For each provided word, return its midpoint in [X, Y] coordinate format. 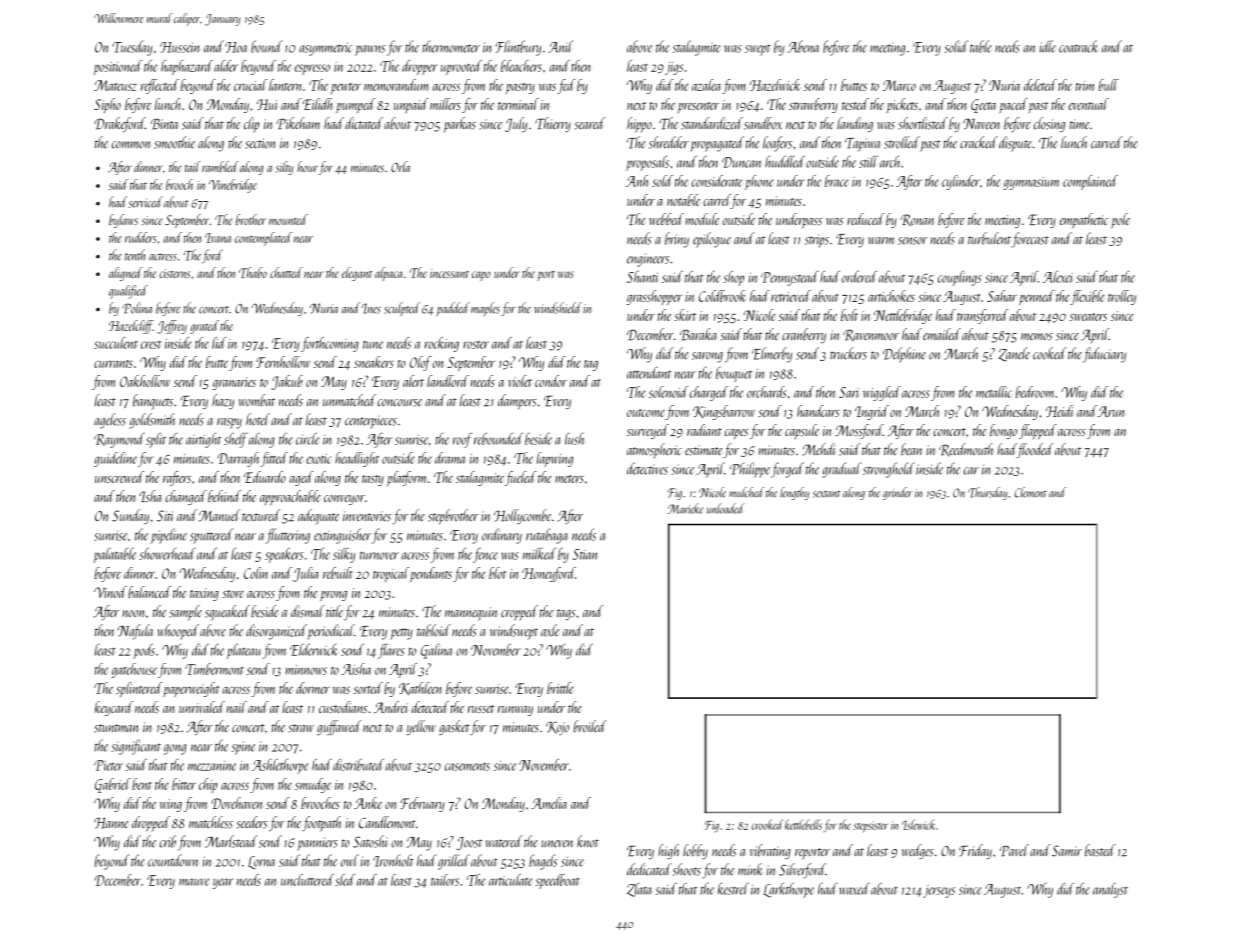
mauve [194, 882]
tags [566, 614]
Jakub [287, 382]
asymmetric [325, 49]
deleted [1040, 85]
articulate [510, 880]
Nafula [135, 632]
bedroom [1035, 392]
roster [476, 345]
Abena [803, 46]
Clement [1030, 492]
